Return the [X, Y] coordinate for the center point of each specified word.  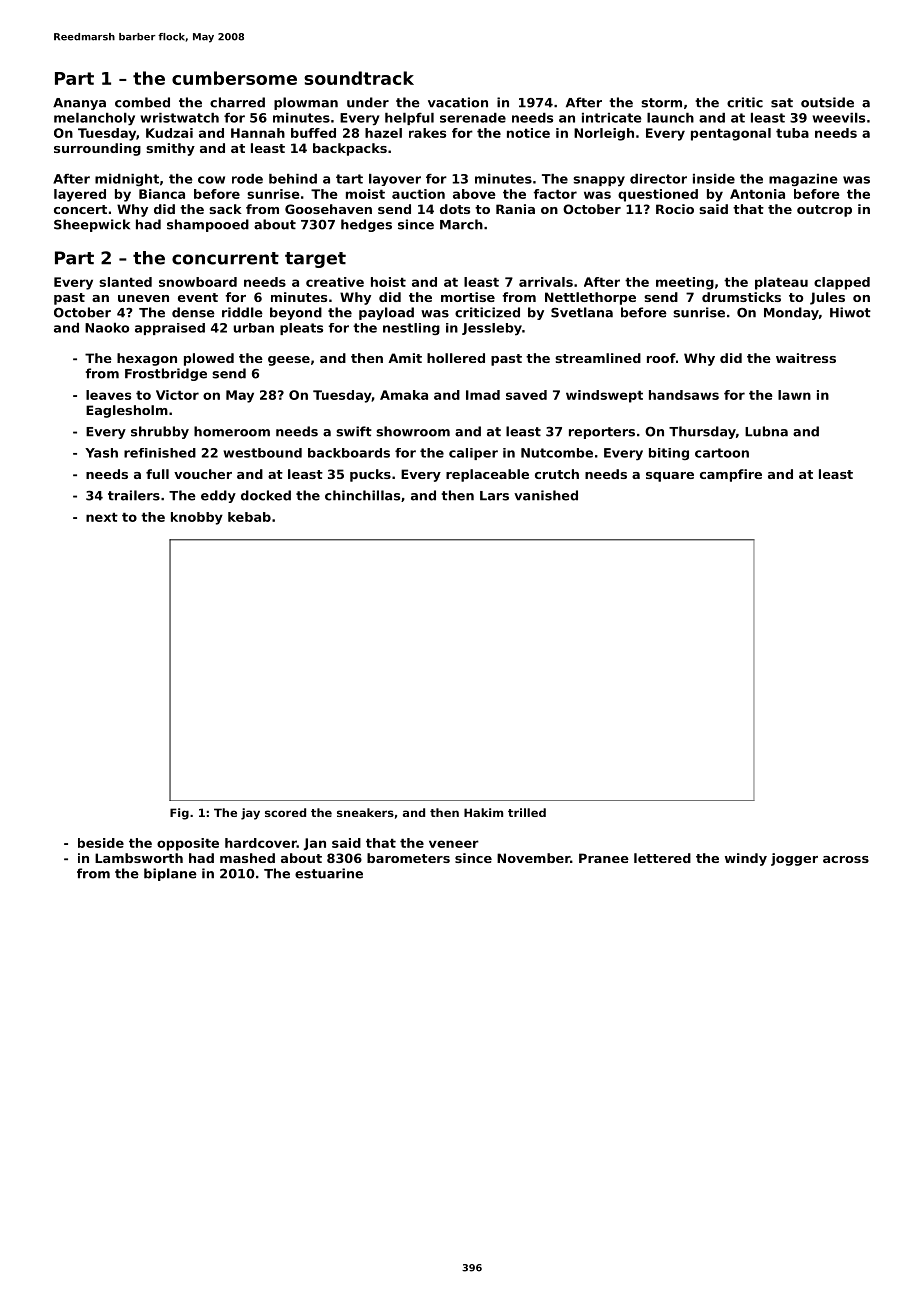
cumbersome [234, 78]
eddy [218, 496]
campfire [731, 475]
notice [528, 133]
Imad [483, 395]
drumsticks [741, 297]
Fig [179, 814]
